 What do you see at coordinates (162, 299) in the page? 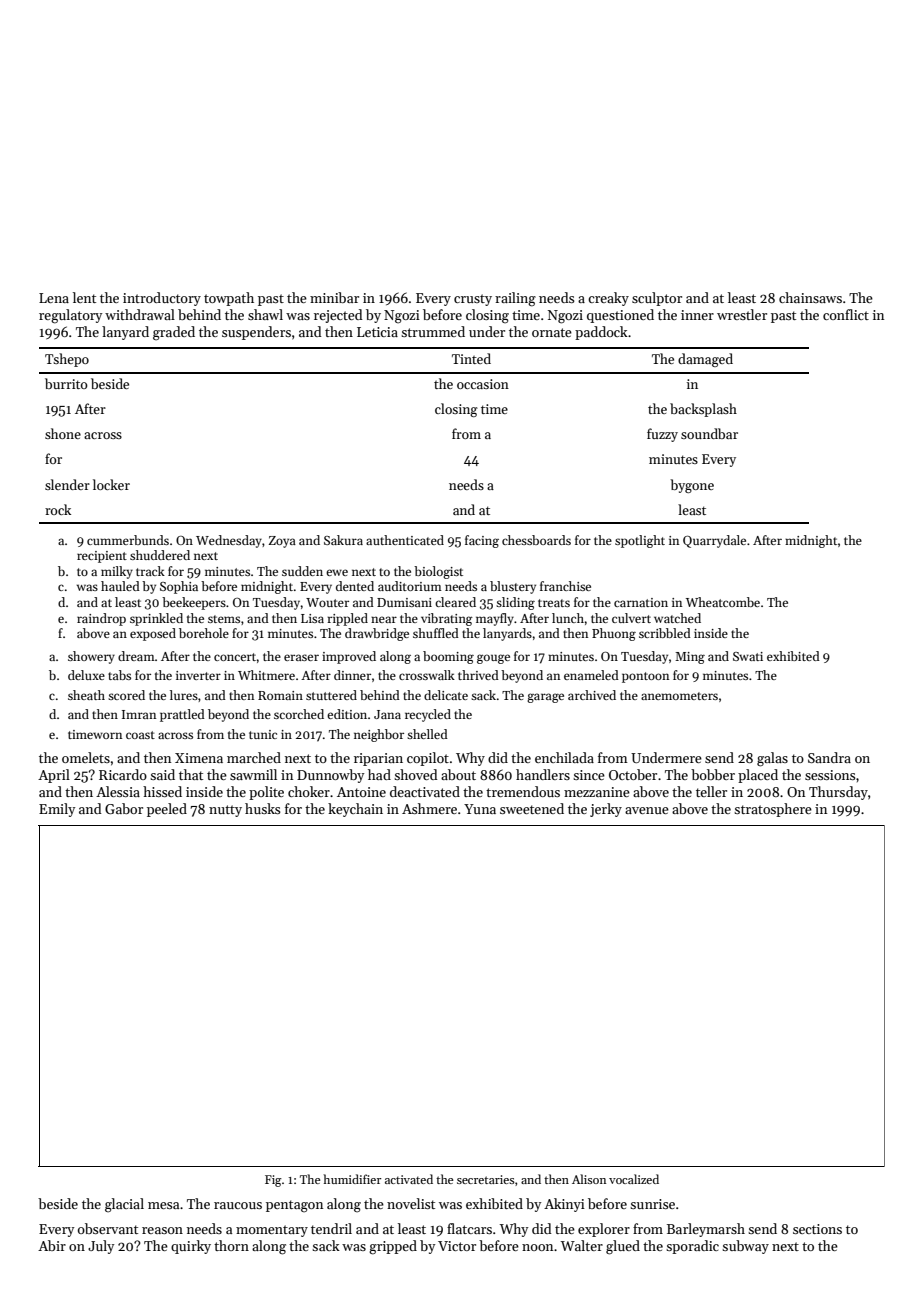
I see `introductory` at bounding box center [162, 299].
